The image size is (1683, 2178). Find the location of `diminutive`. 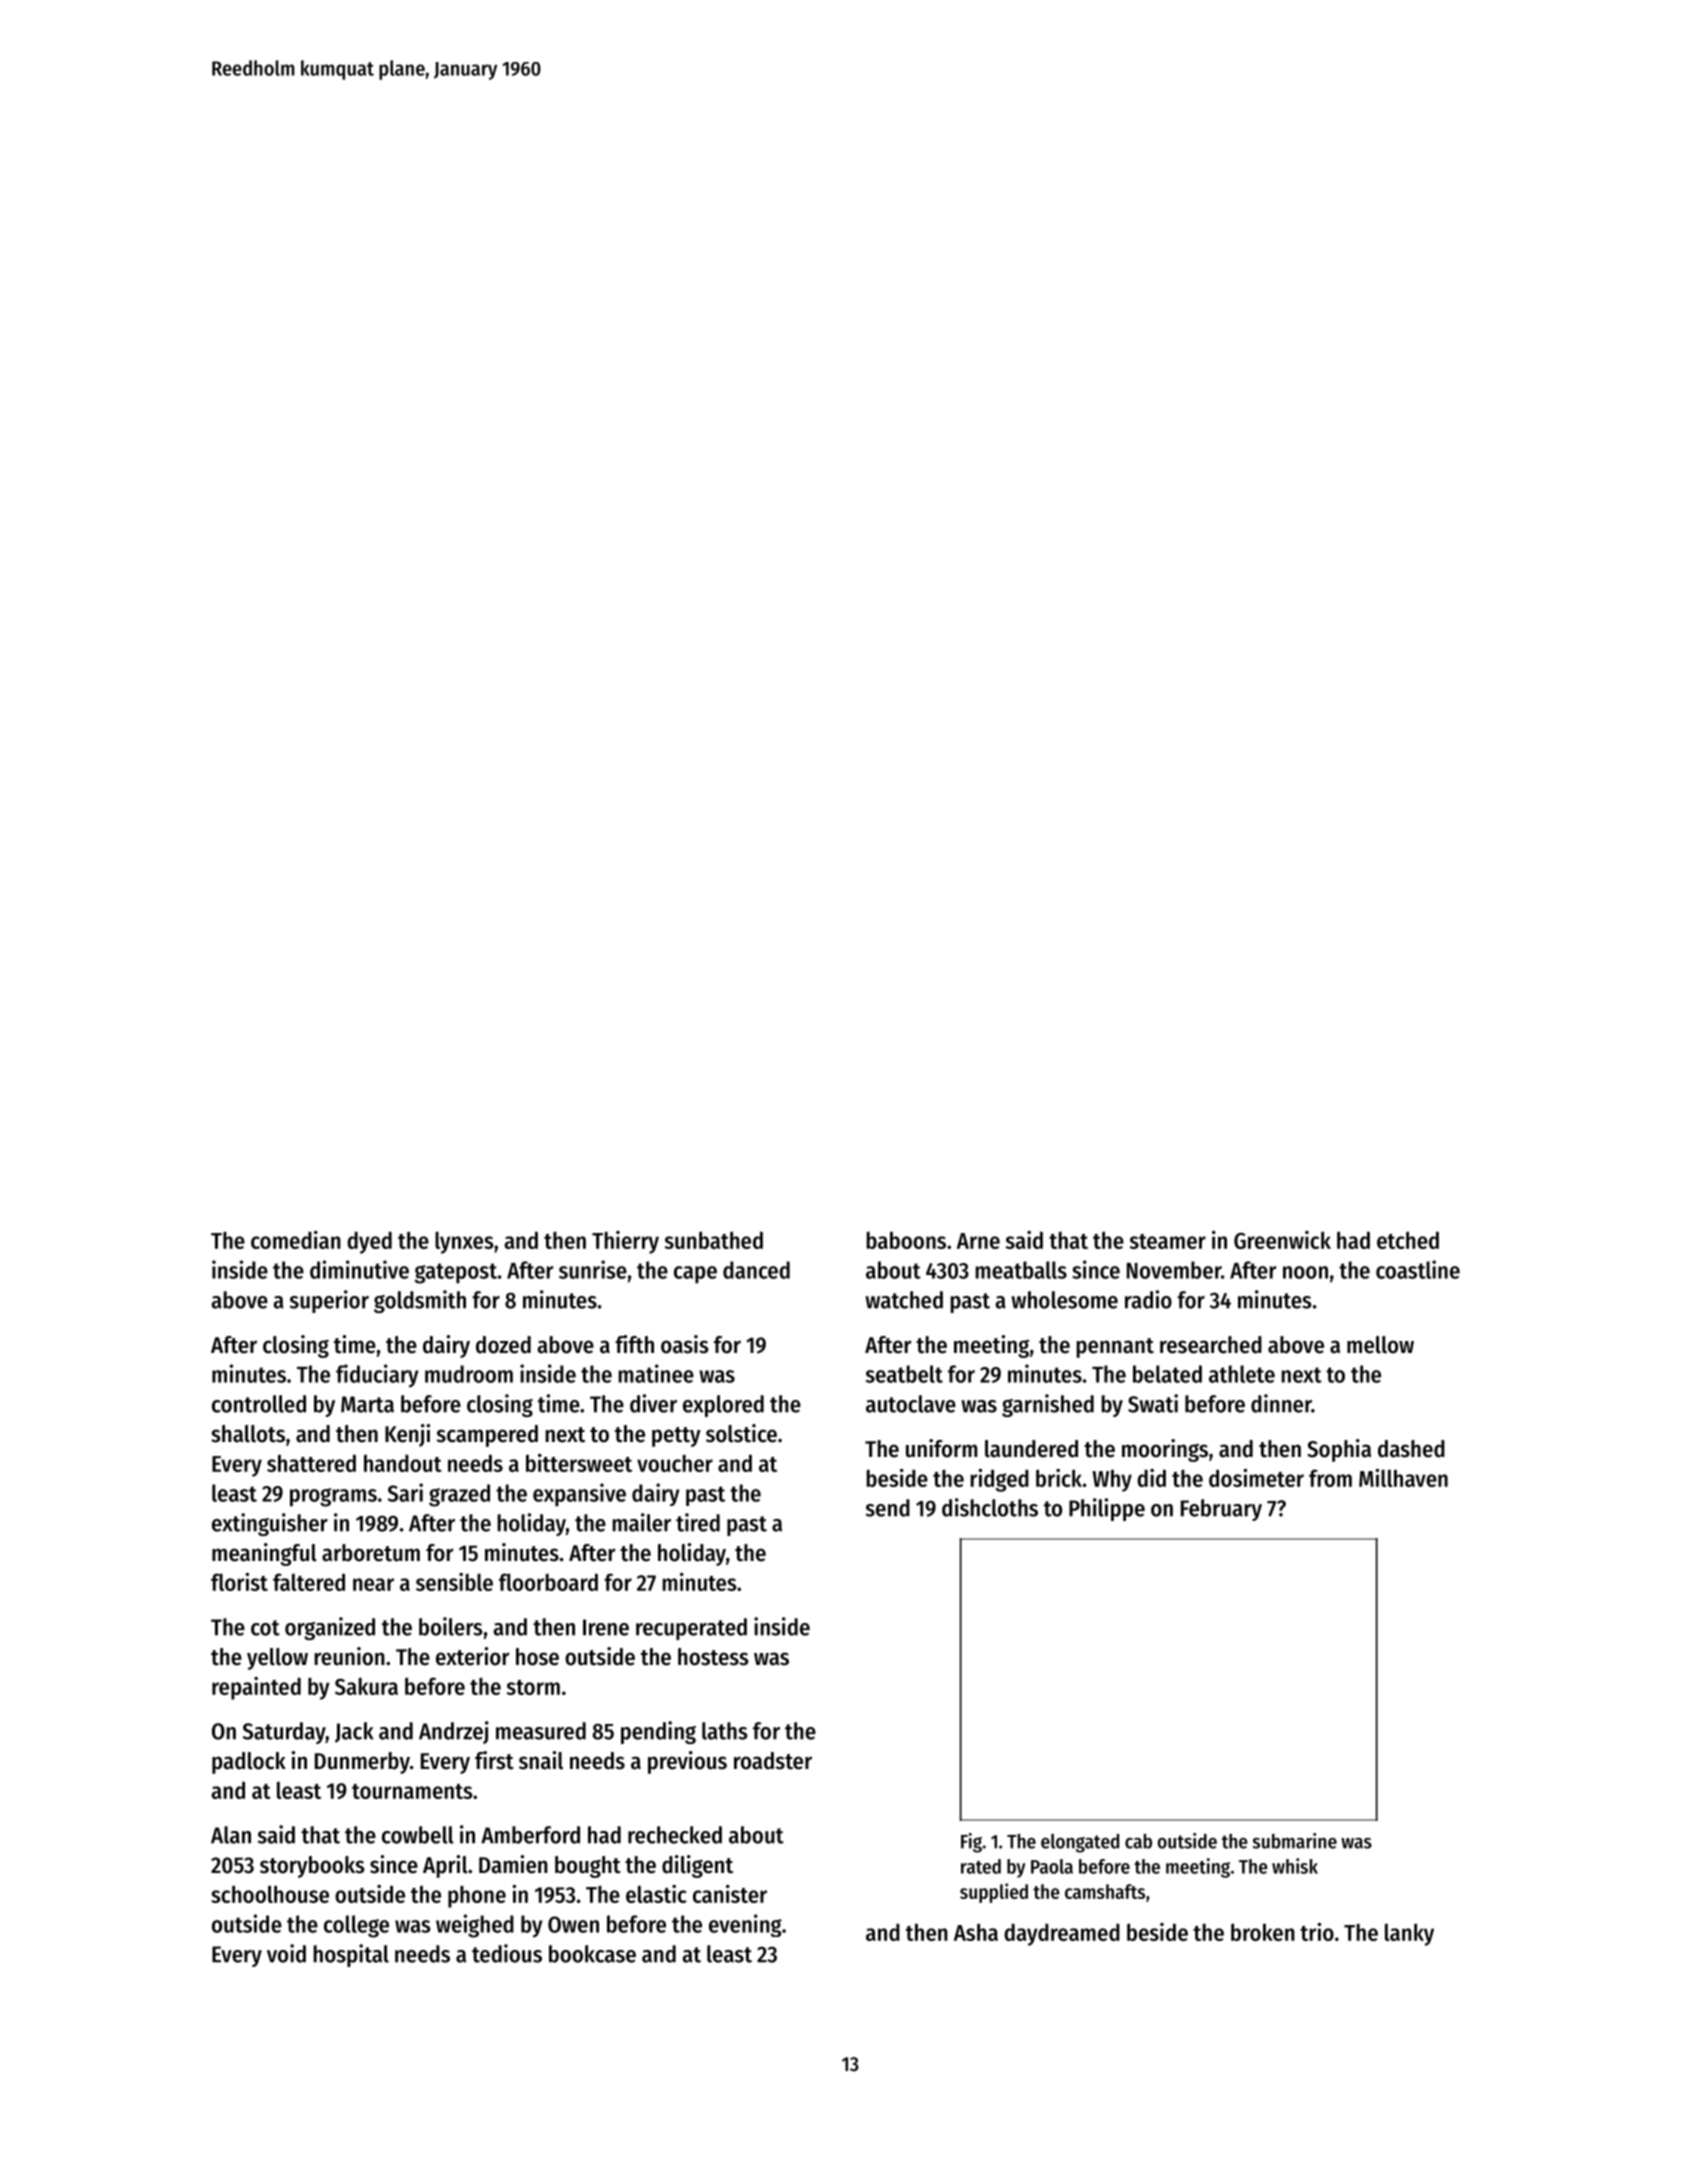

diminutive is located at coordinates (359, 1269).
